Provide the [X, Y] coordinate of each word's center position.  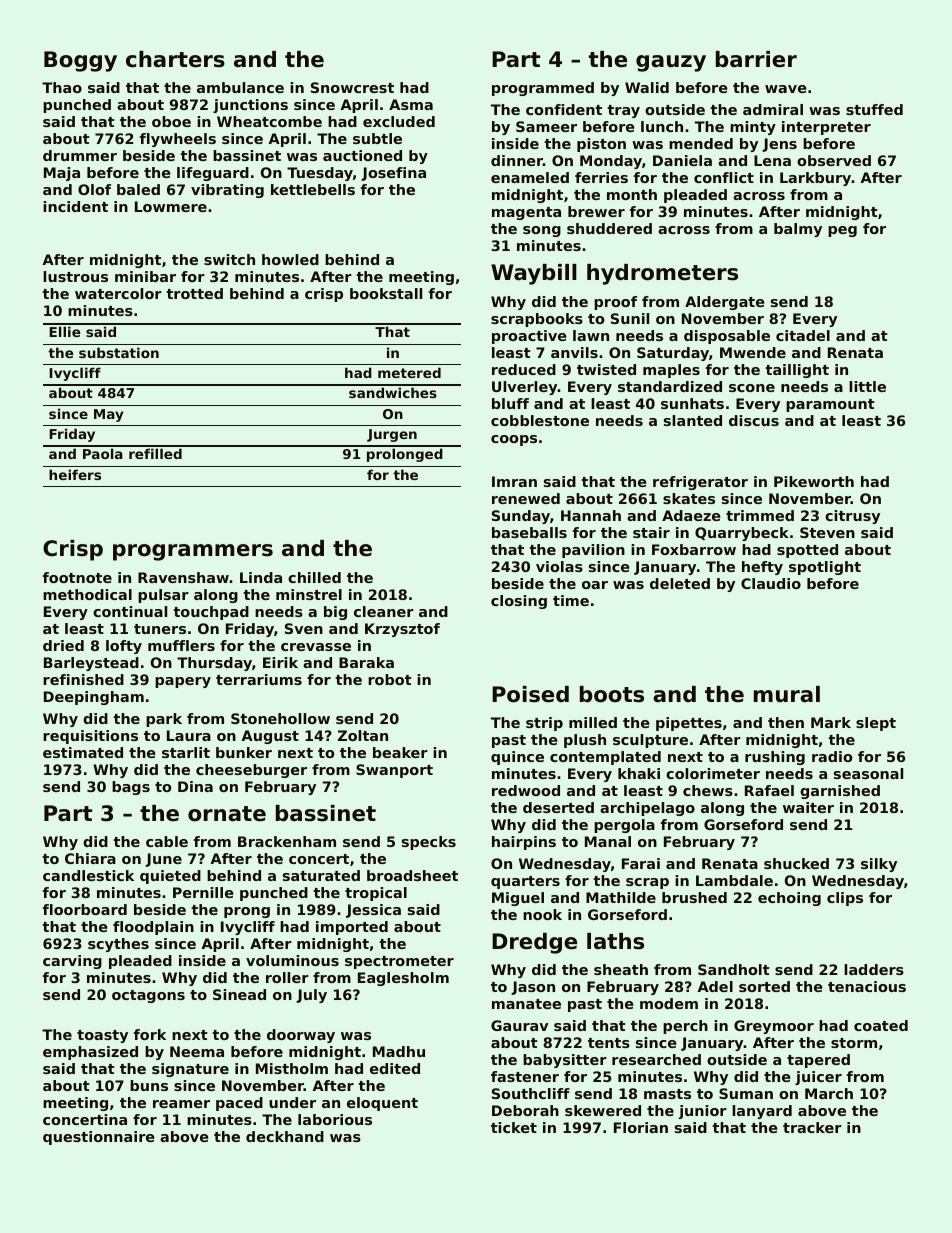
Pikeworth [814, 481]
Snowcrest [352, 87]
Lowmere [171, 206]
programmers [193, 552]
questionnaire [99, 1138]
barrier [756, 59]
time [571, 600]
